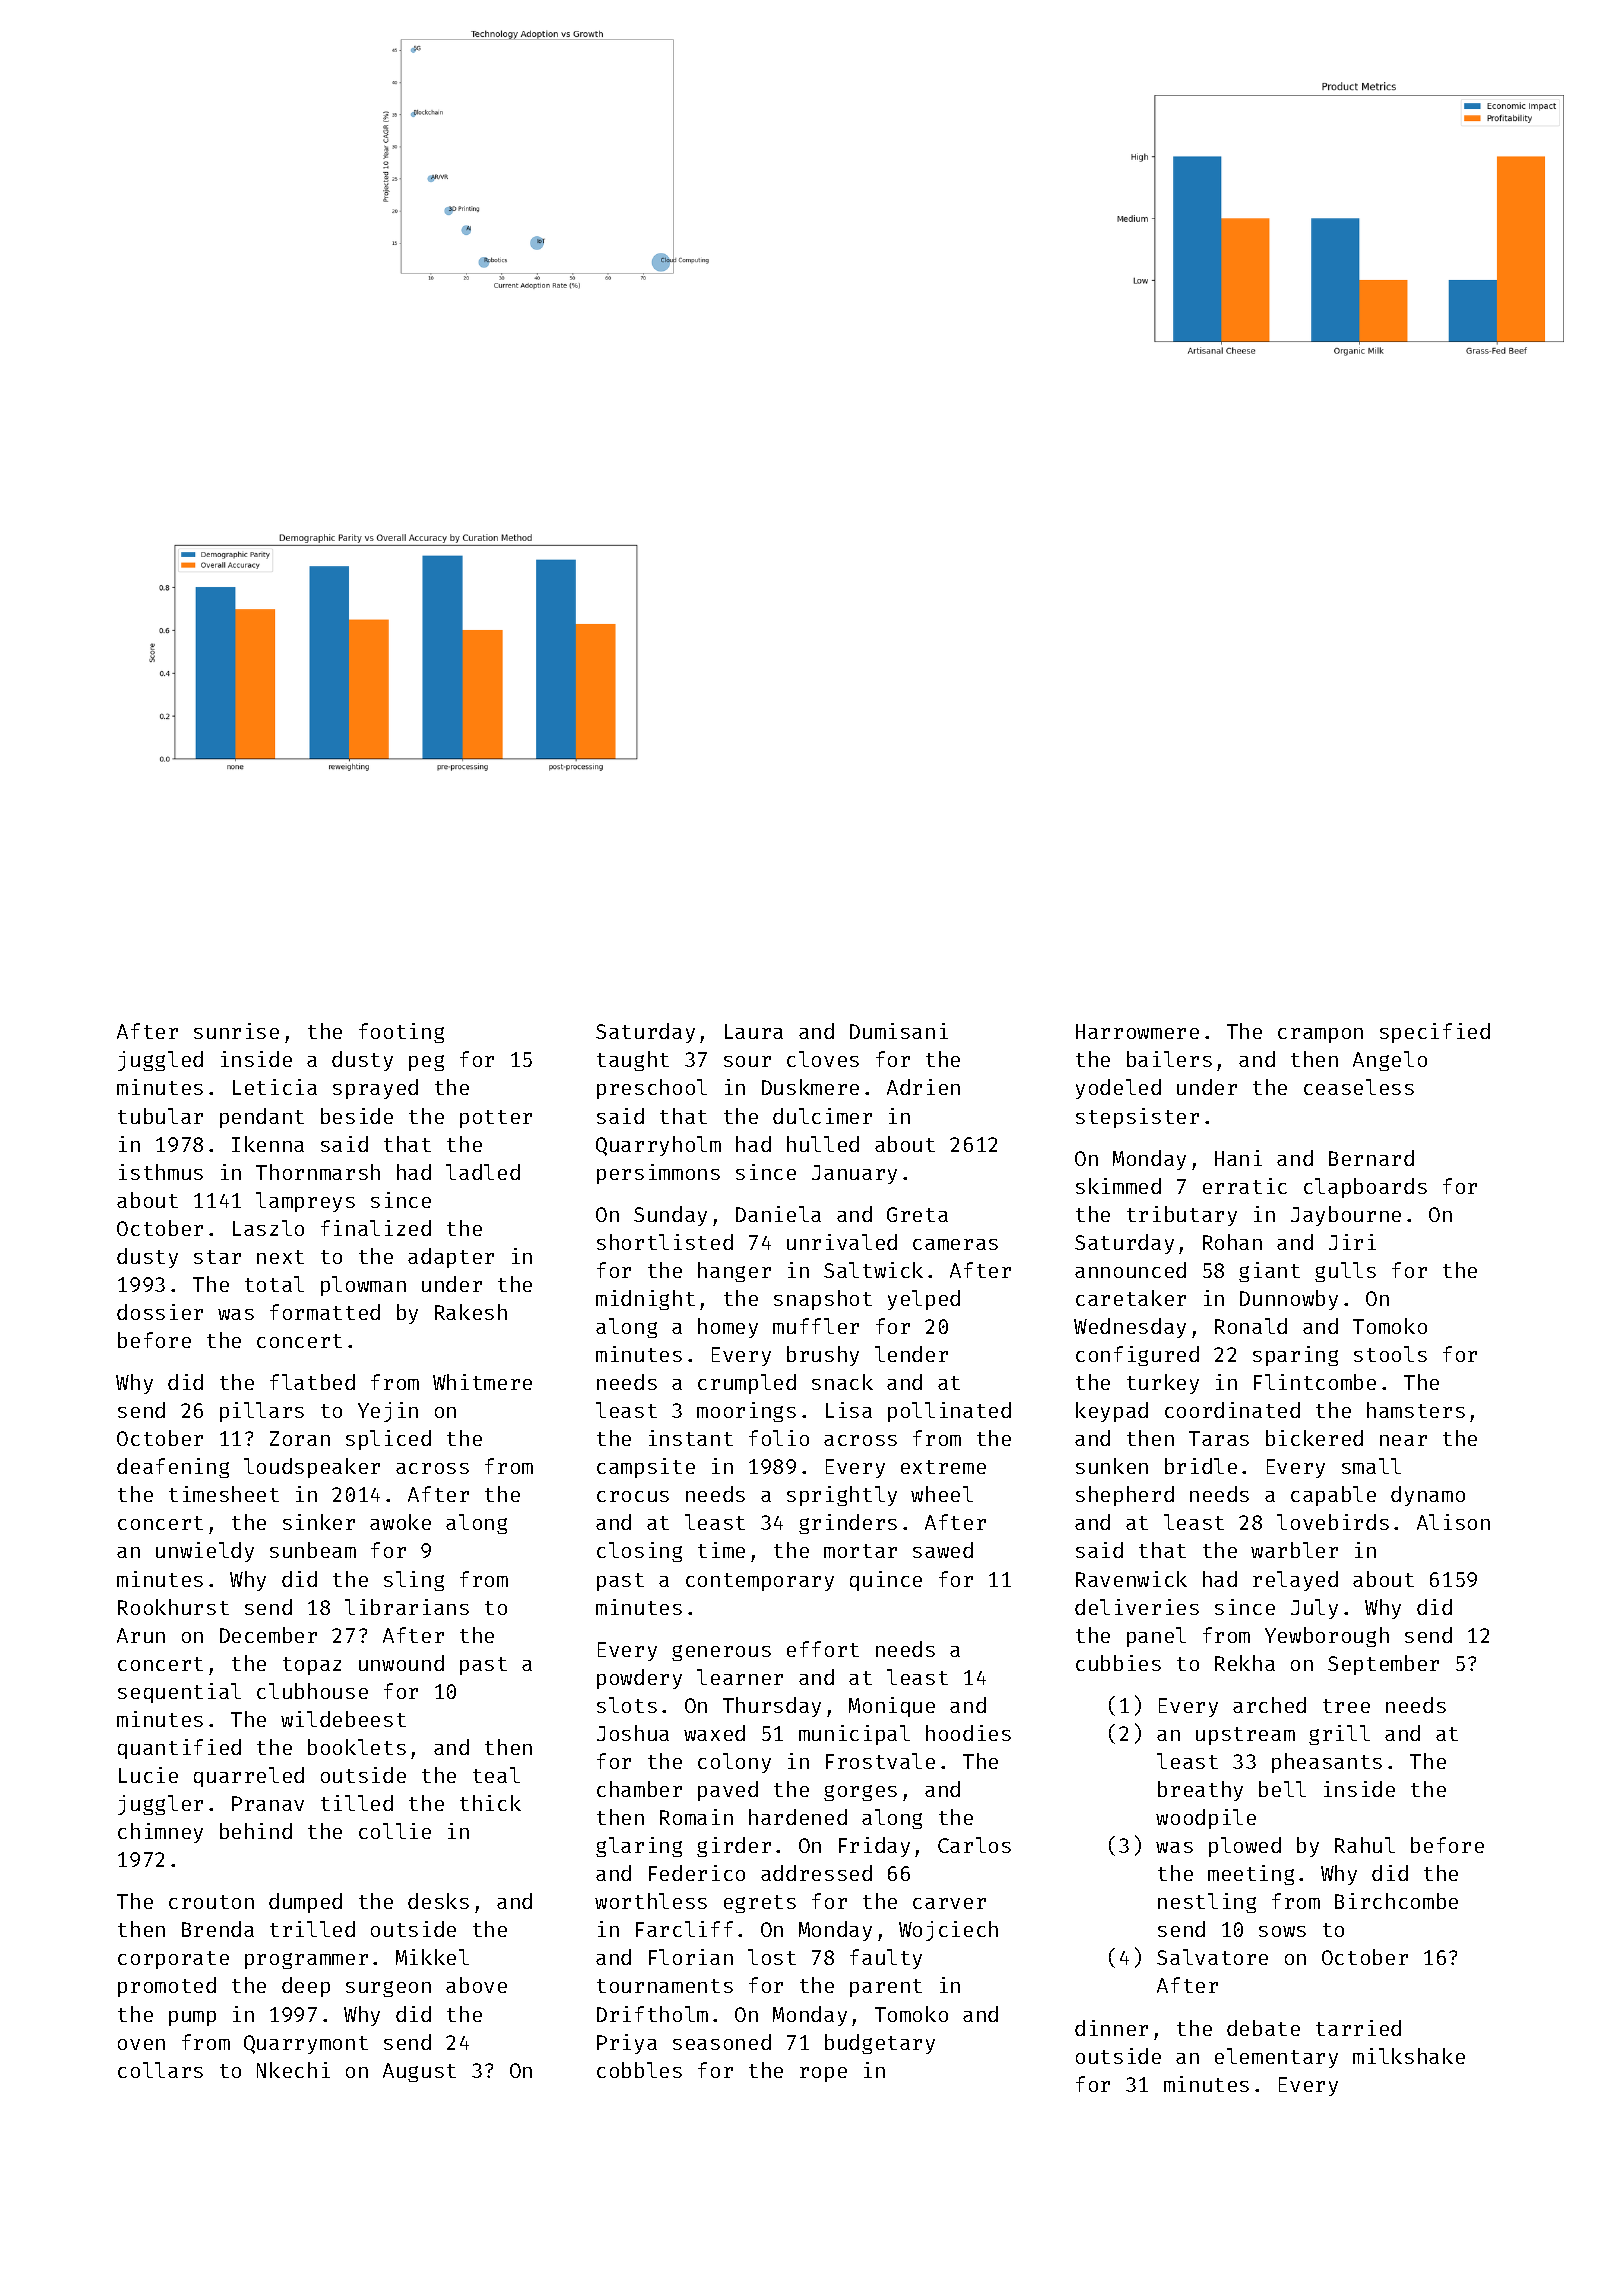 The width and height of the screenshot is (1620, 2292). What do you see at coordinates (1156, 1637) in the screenshot?
I see `panel` at bounding box center [1156, 1637].
